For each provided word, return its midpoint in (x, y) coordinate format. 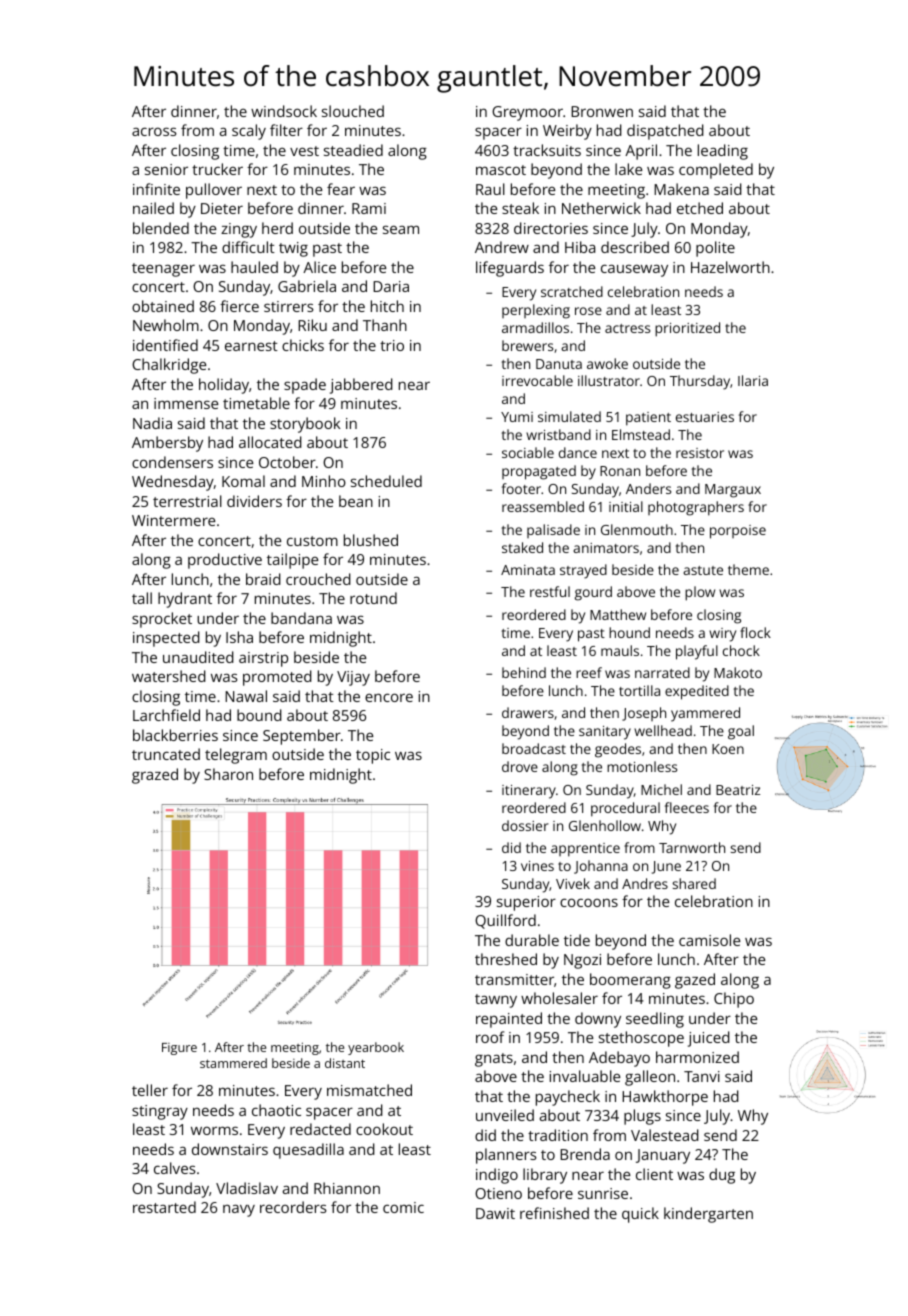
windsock (284, 111)
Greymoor (527, 113)
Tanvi (702, 1076)
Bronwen (602, 111)
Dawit (495, 1213)
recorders (293, 1207)
